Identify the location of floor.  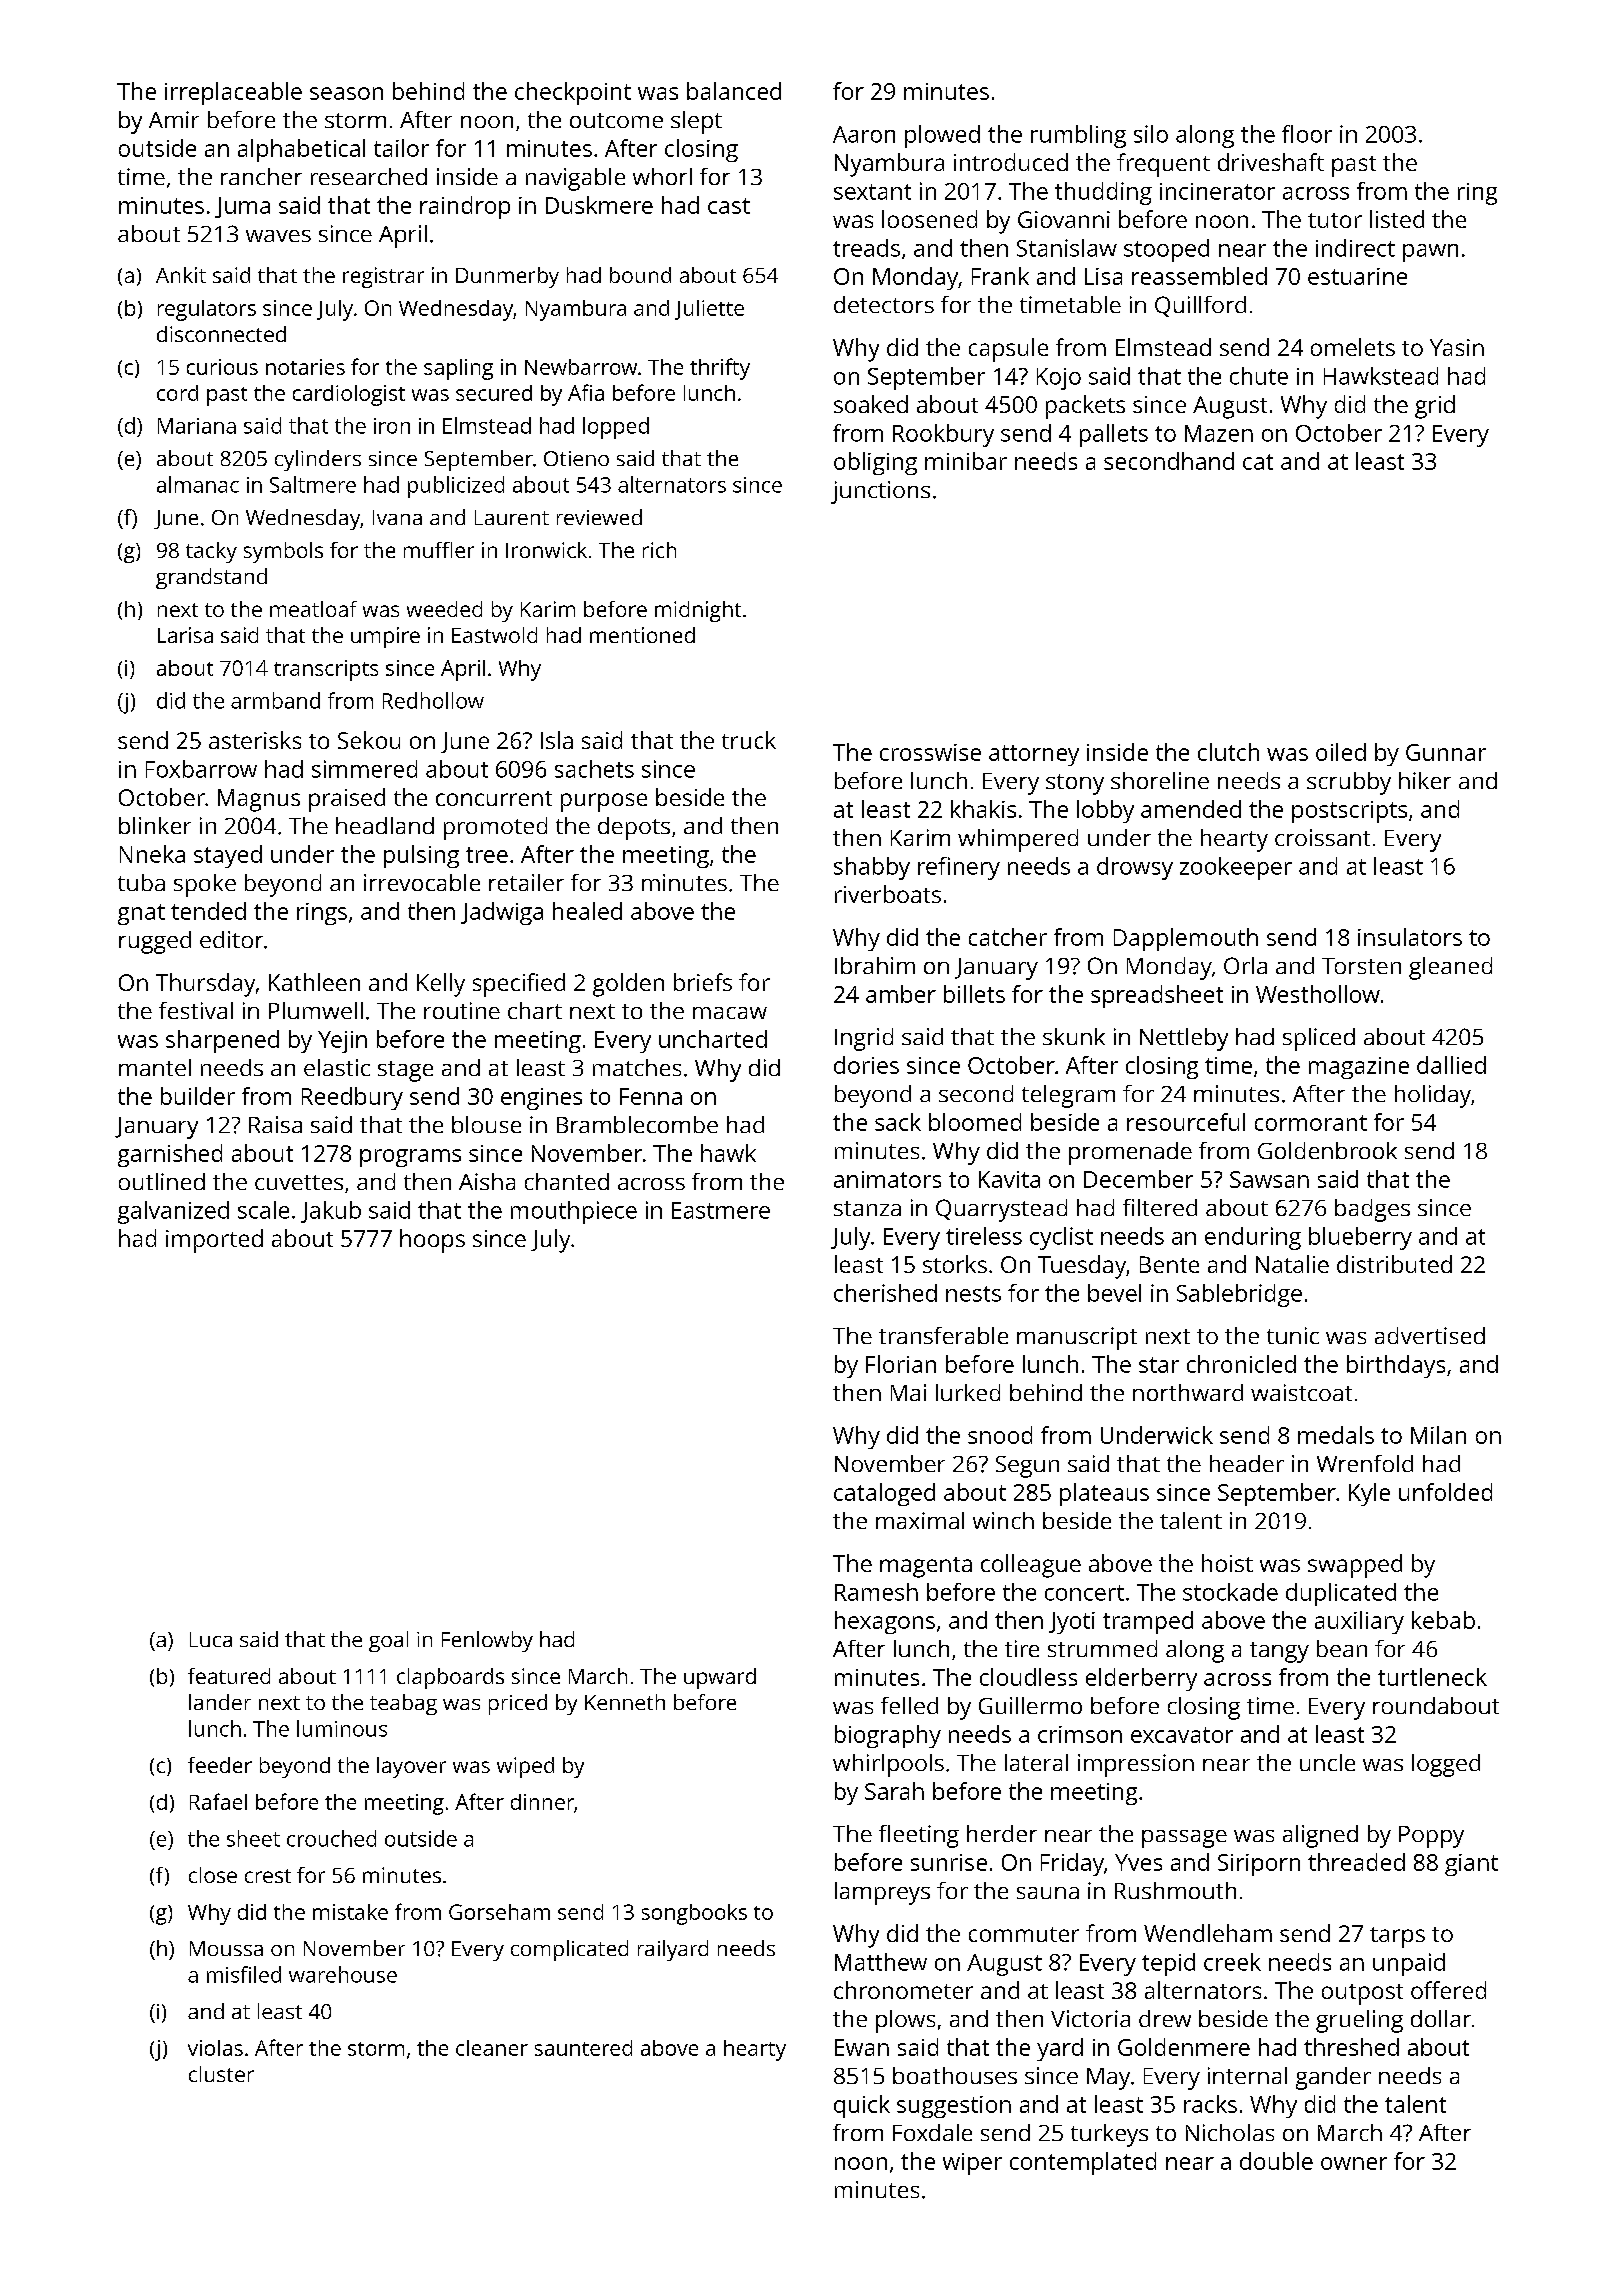
(1307, 134).
